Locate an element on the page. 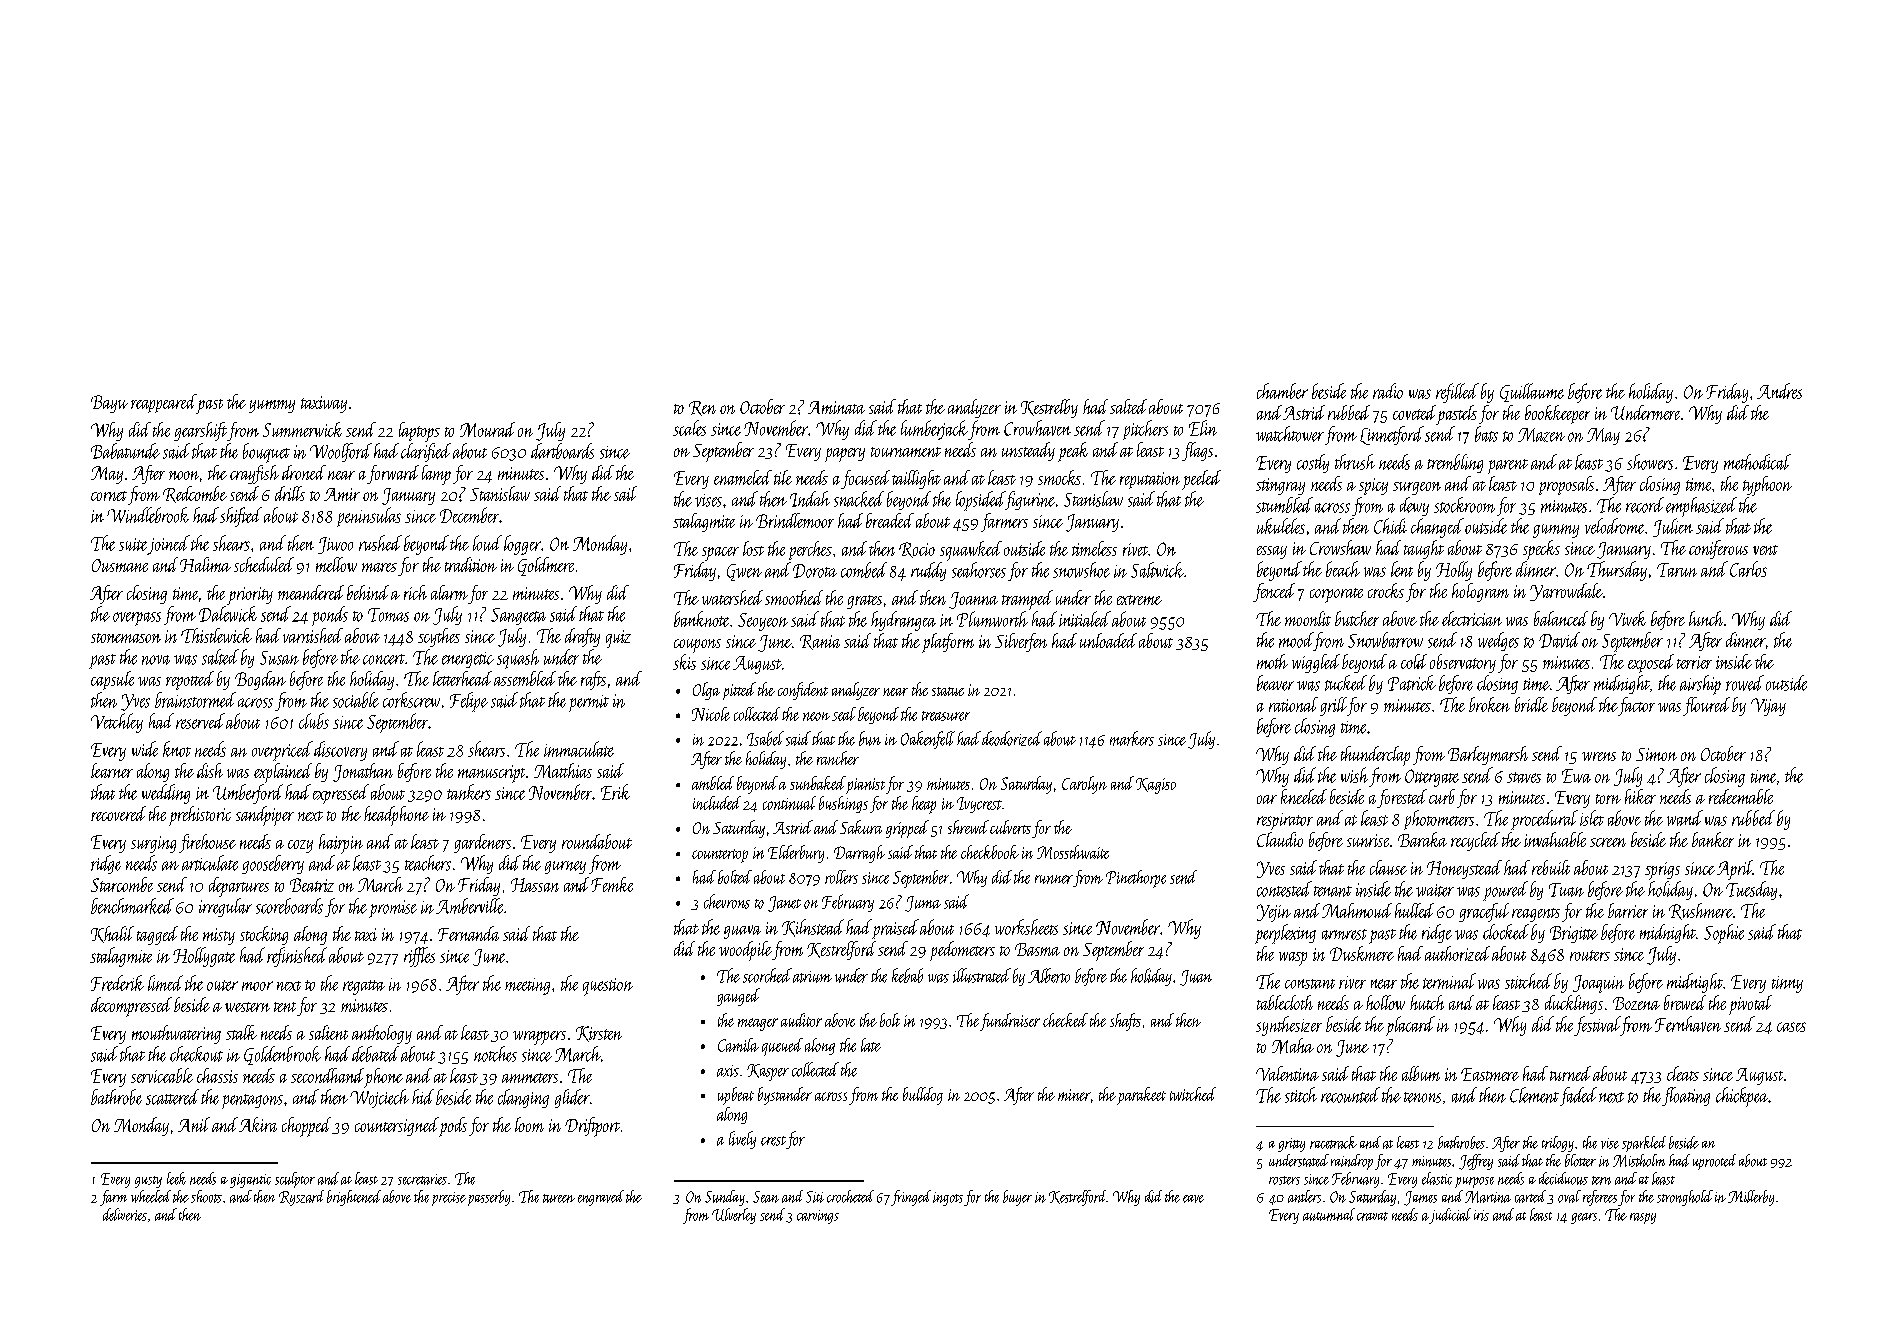 This document has height=1342, width=1898. unloaded is located at coordinates (1108, 640).
